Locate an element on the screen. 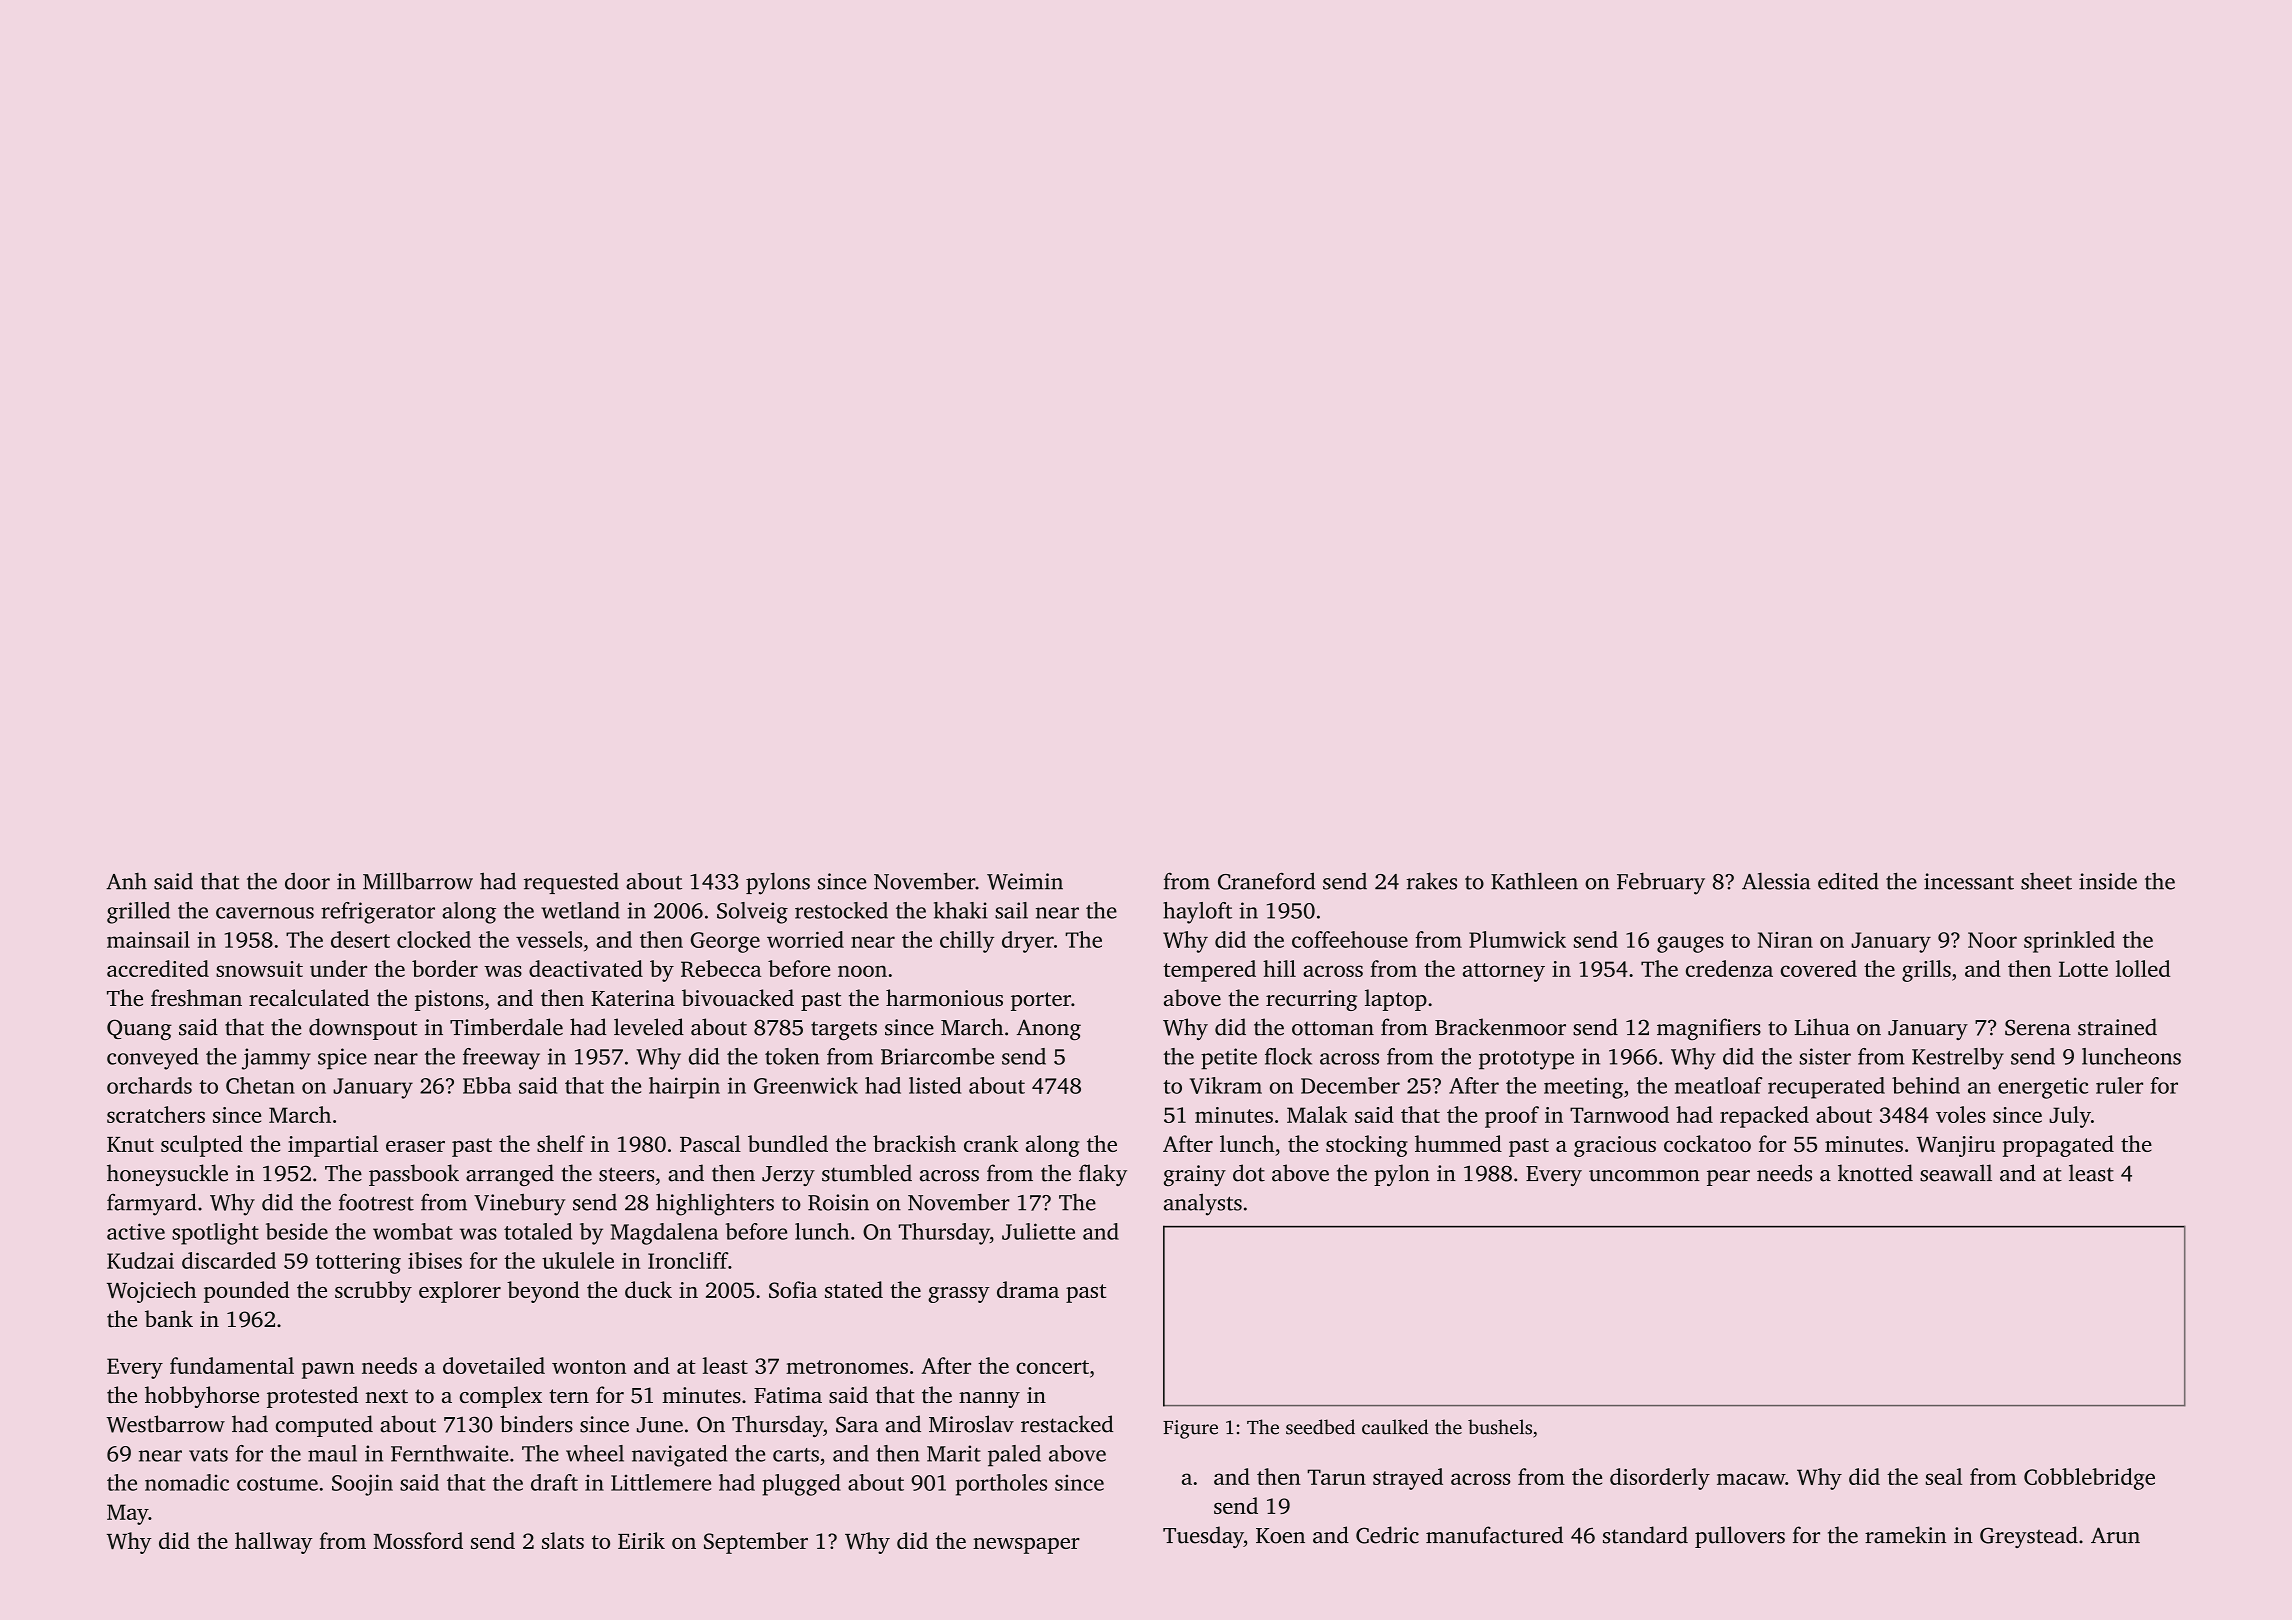 Image resolution: width=2292 pixels, height=1620 pixels. bushels is located at coordinates (1500, 1427).
